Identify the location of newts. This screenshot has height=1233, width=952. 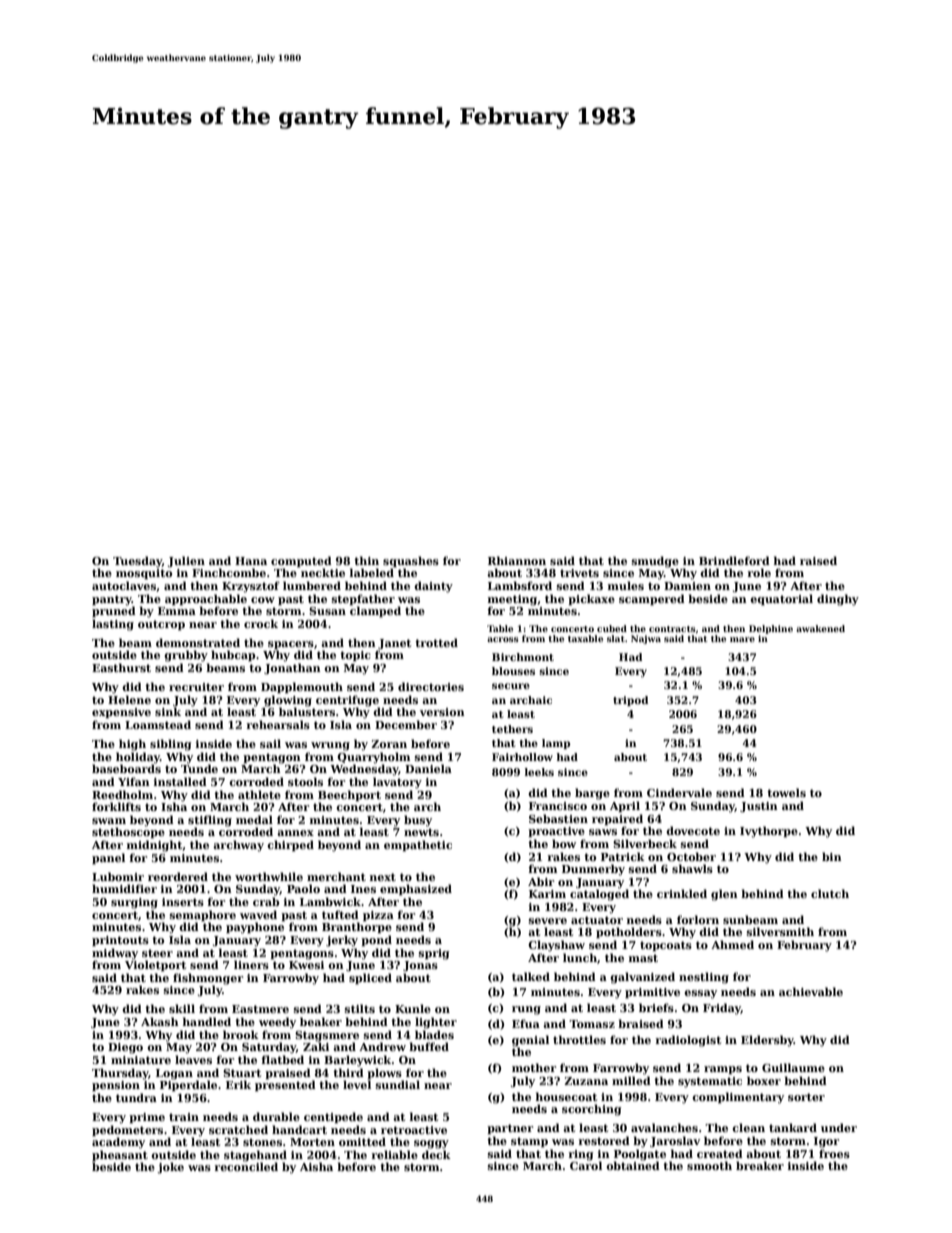
(421, 832).
